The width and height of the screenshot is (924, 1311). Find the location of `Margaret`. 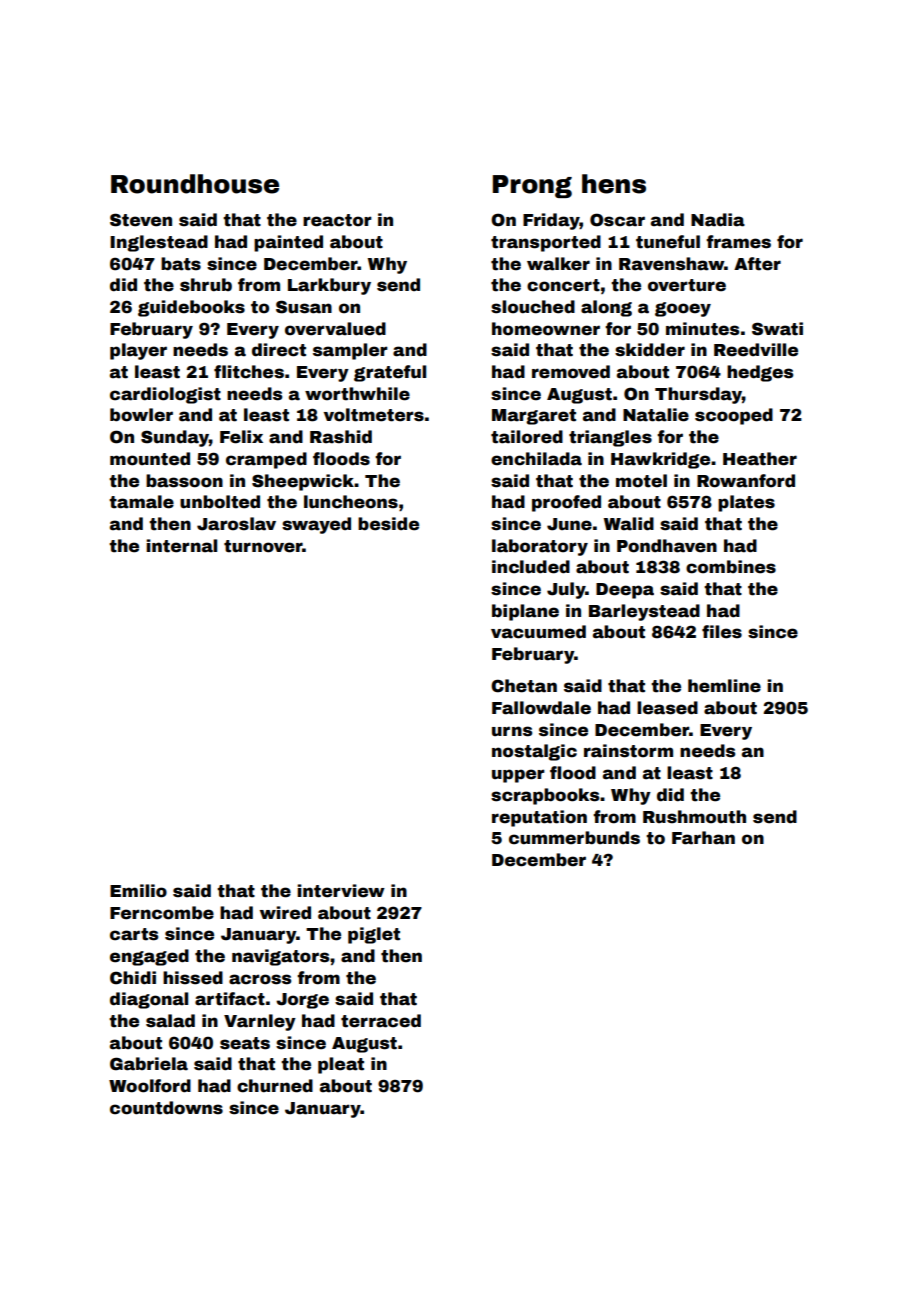

Margaret is located at coordinates (534, 417).
